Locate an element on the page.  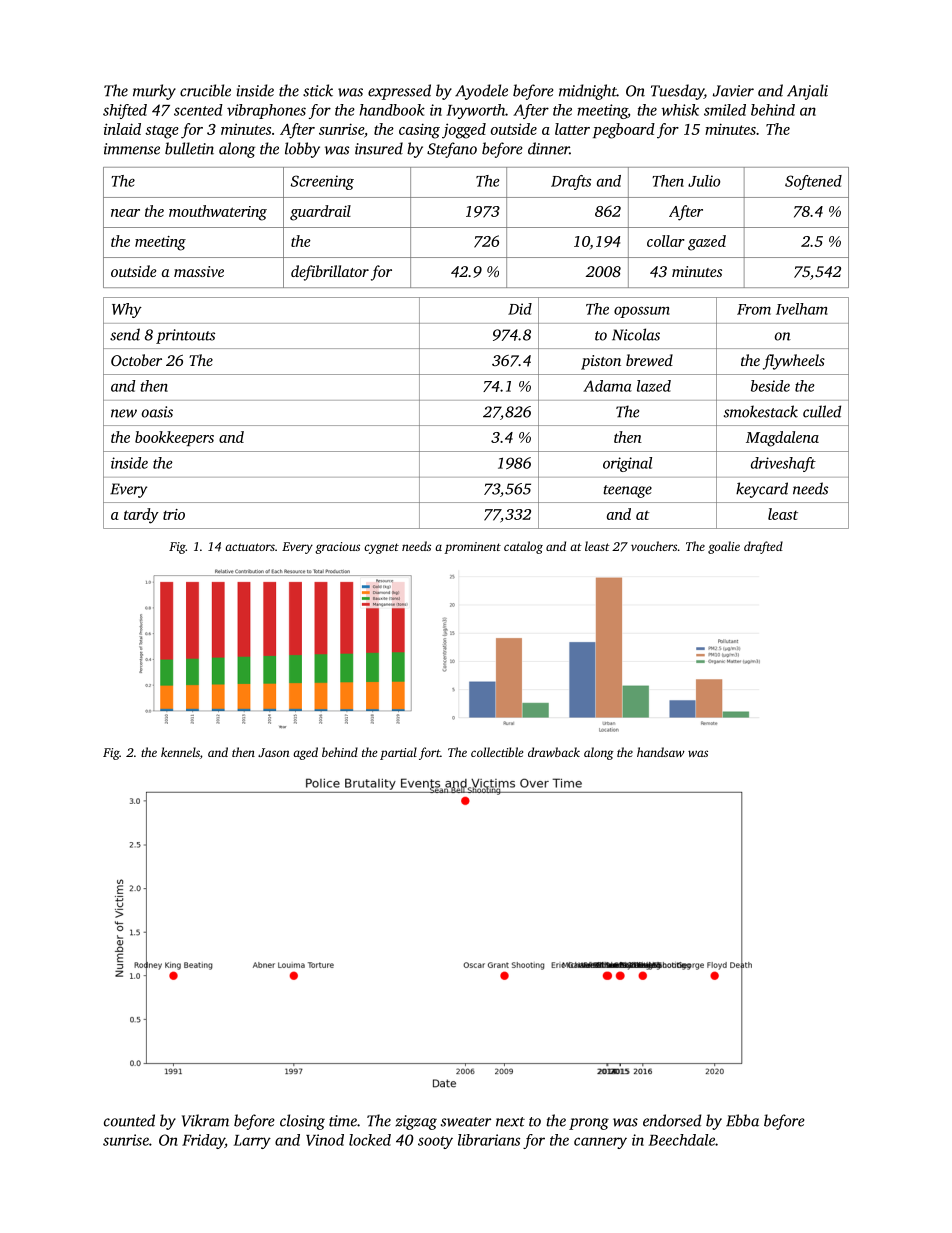
handsaw is located at coordinates (661, 752).
